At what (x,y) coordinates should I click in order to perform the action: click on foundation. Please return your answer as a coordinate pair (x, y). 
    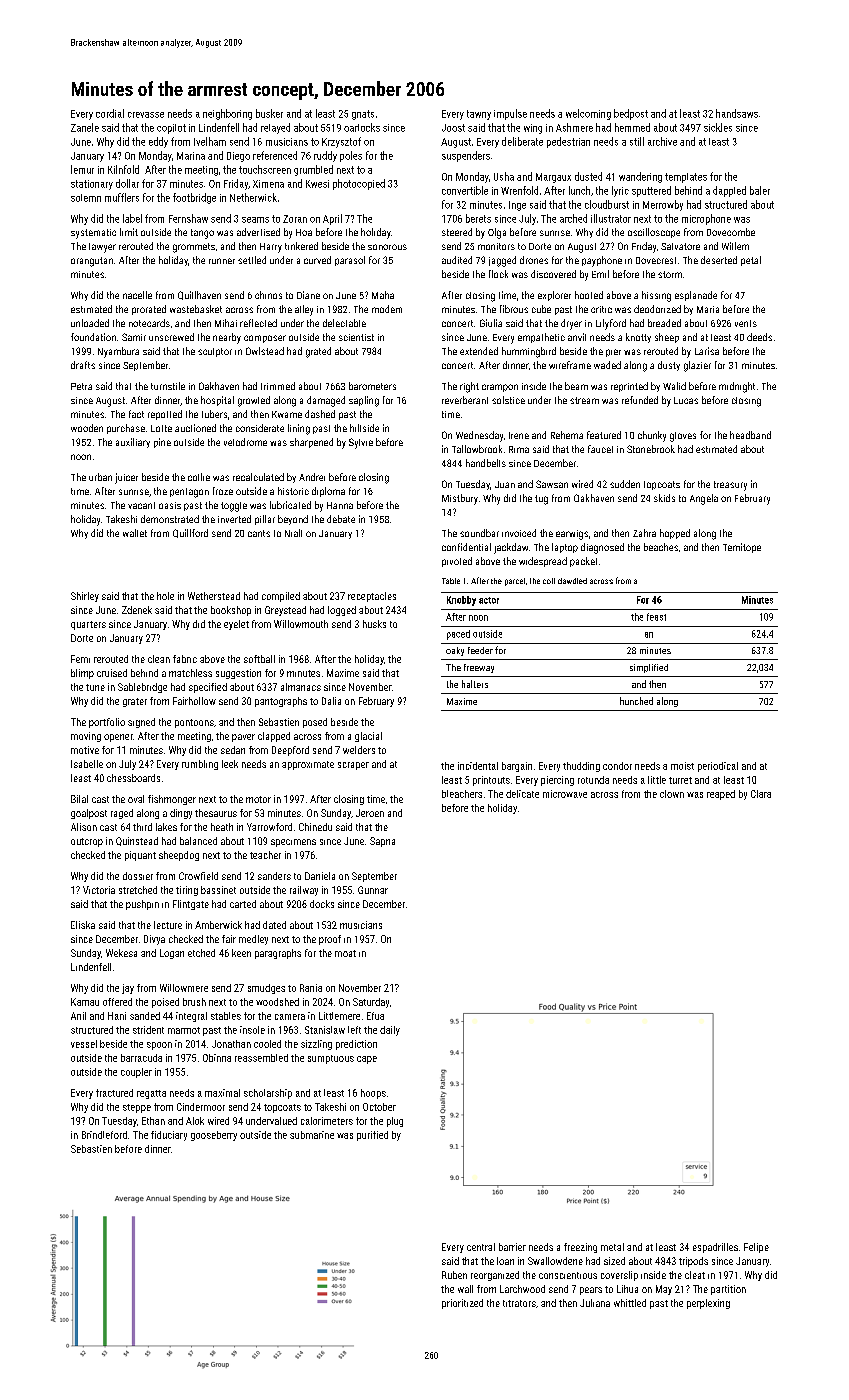
    Looking at the image, I should click on (93, 337).
